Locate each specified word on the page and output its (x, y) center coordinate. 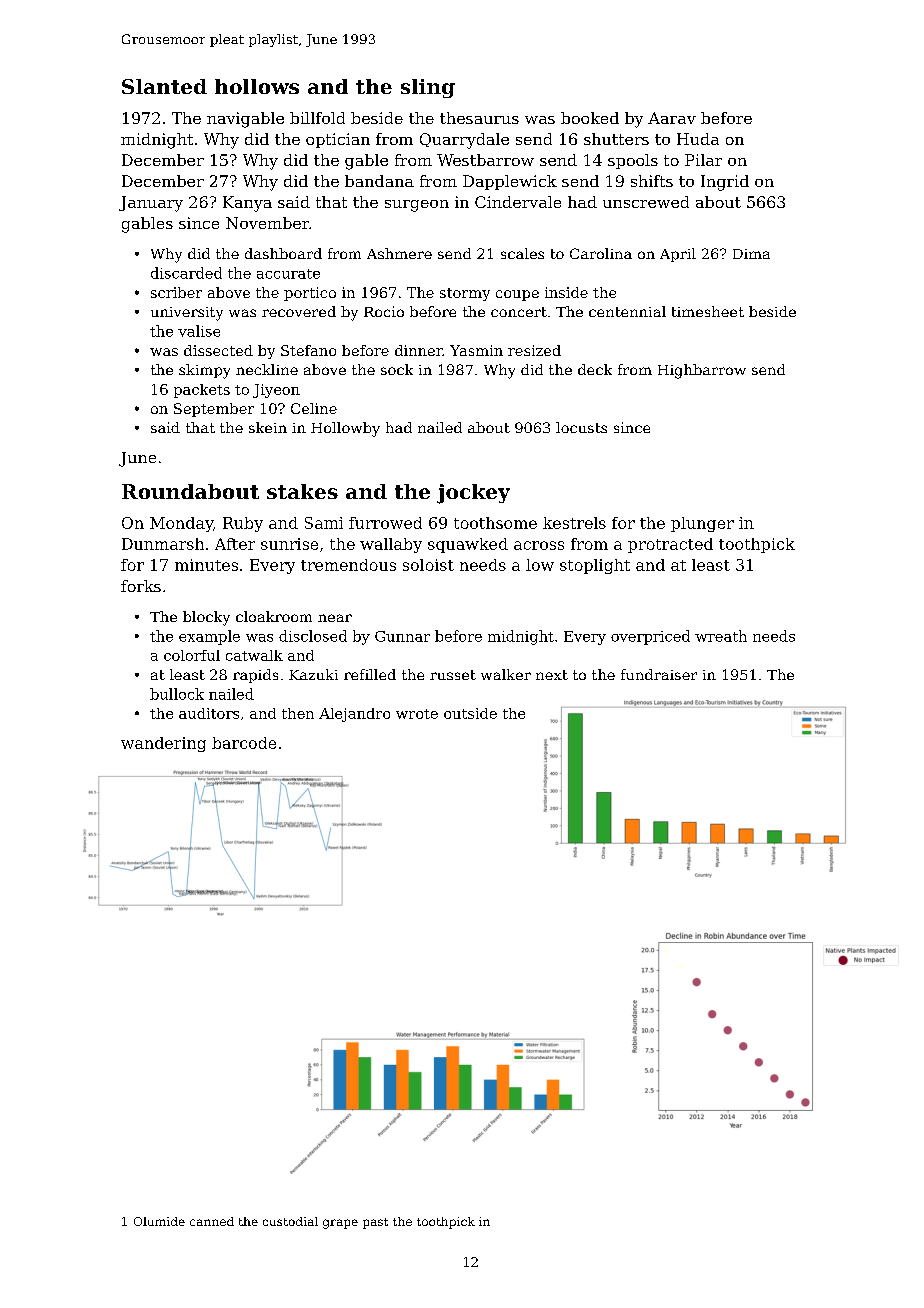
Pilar (703, 160)
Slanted (164, 86)
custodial (290, 1221)
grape (340, 1224)
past (375, 1223)
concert (519, 312)
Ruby (243, 524)
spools (633, 161)
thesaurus (479, 118)
